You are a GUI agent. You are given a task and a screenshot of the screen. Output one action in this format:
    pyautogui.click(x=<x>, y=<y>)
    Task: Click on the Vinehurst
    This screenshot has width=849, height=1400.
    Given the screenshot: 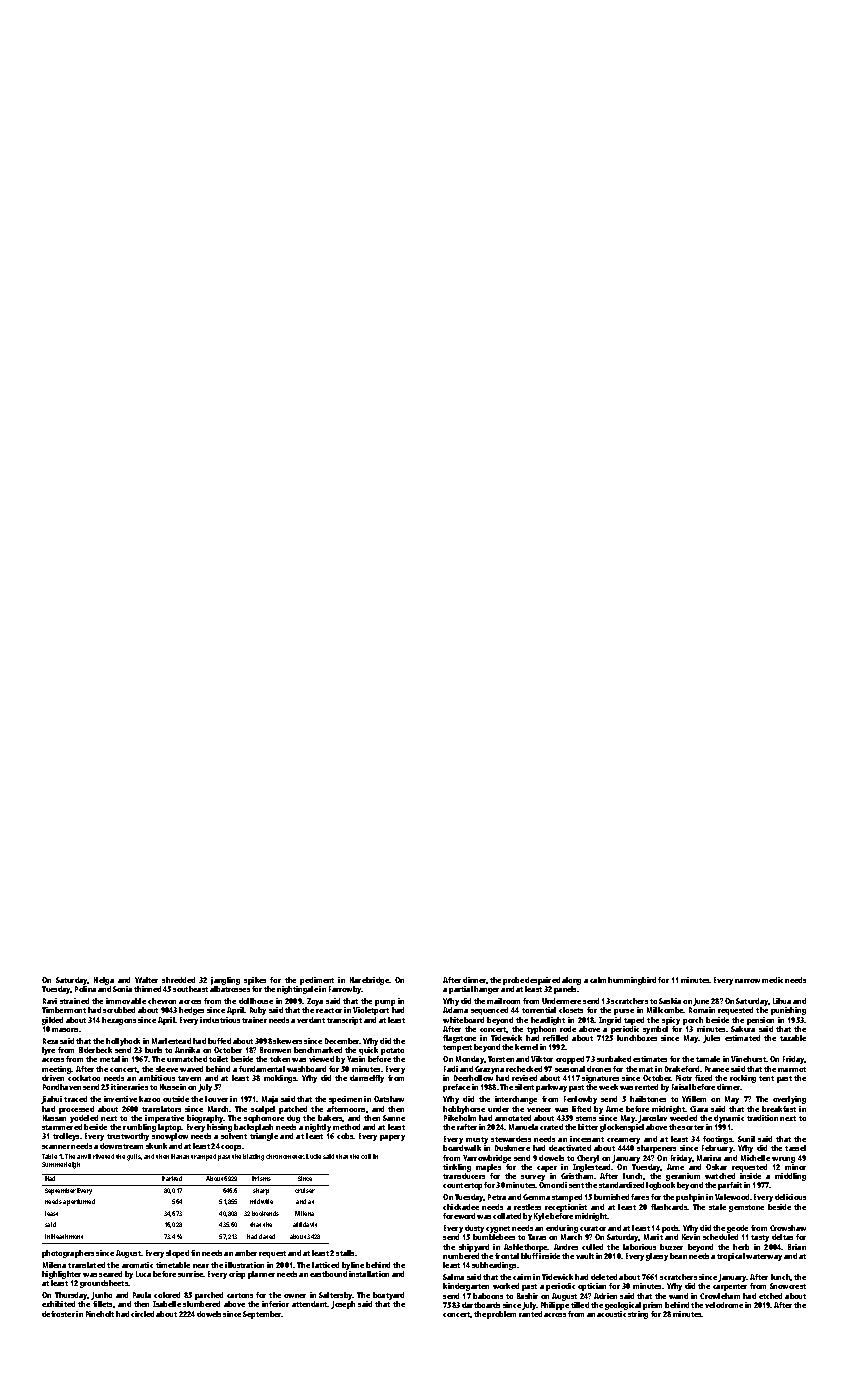 What is the action you would take?
    pyautogui.click(x=749, y=1059)
